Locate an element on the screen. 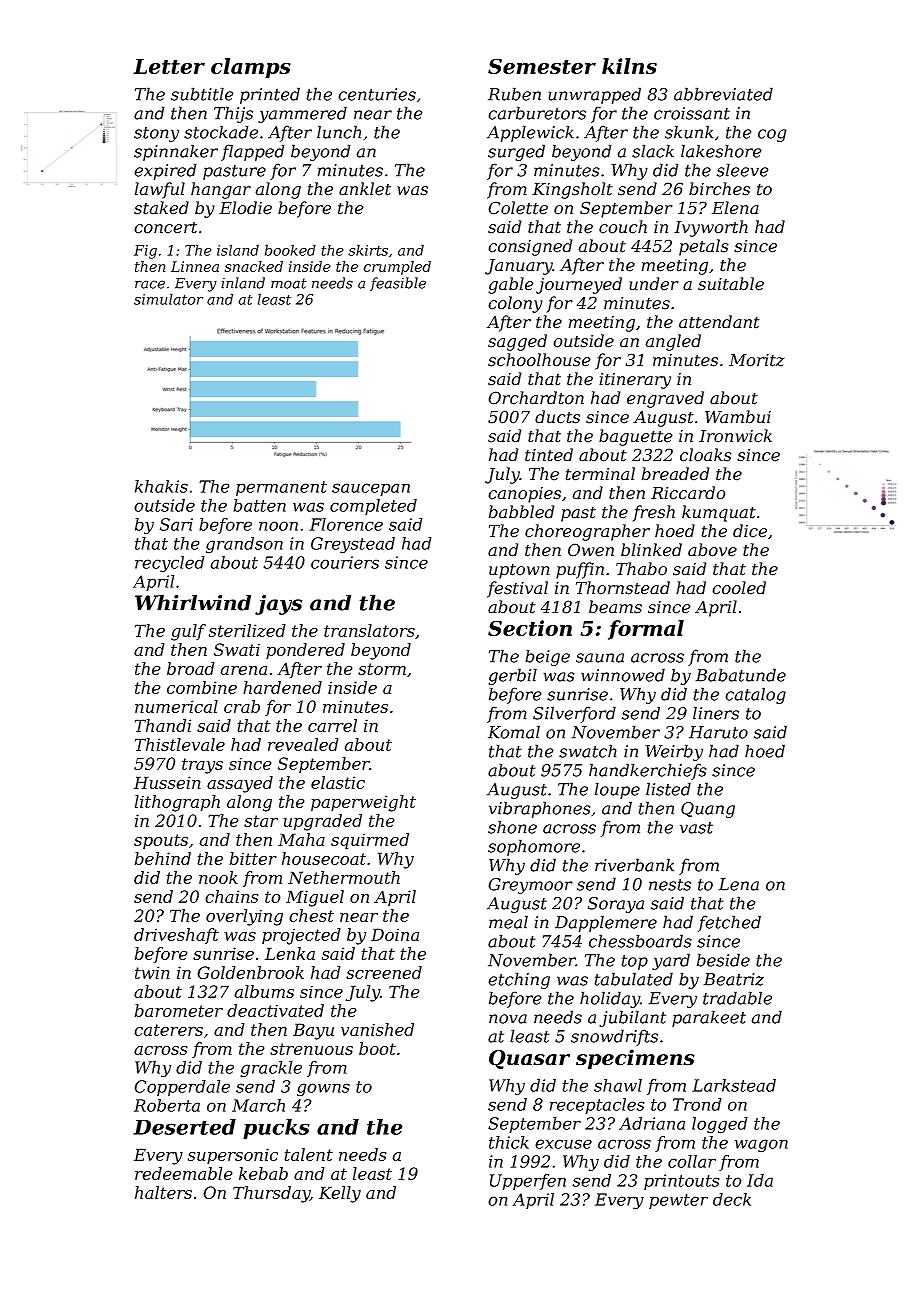 The image size is (924, 1311). consigned is located at coordinates (530, 247).
